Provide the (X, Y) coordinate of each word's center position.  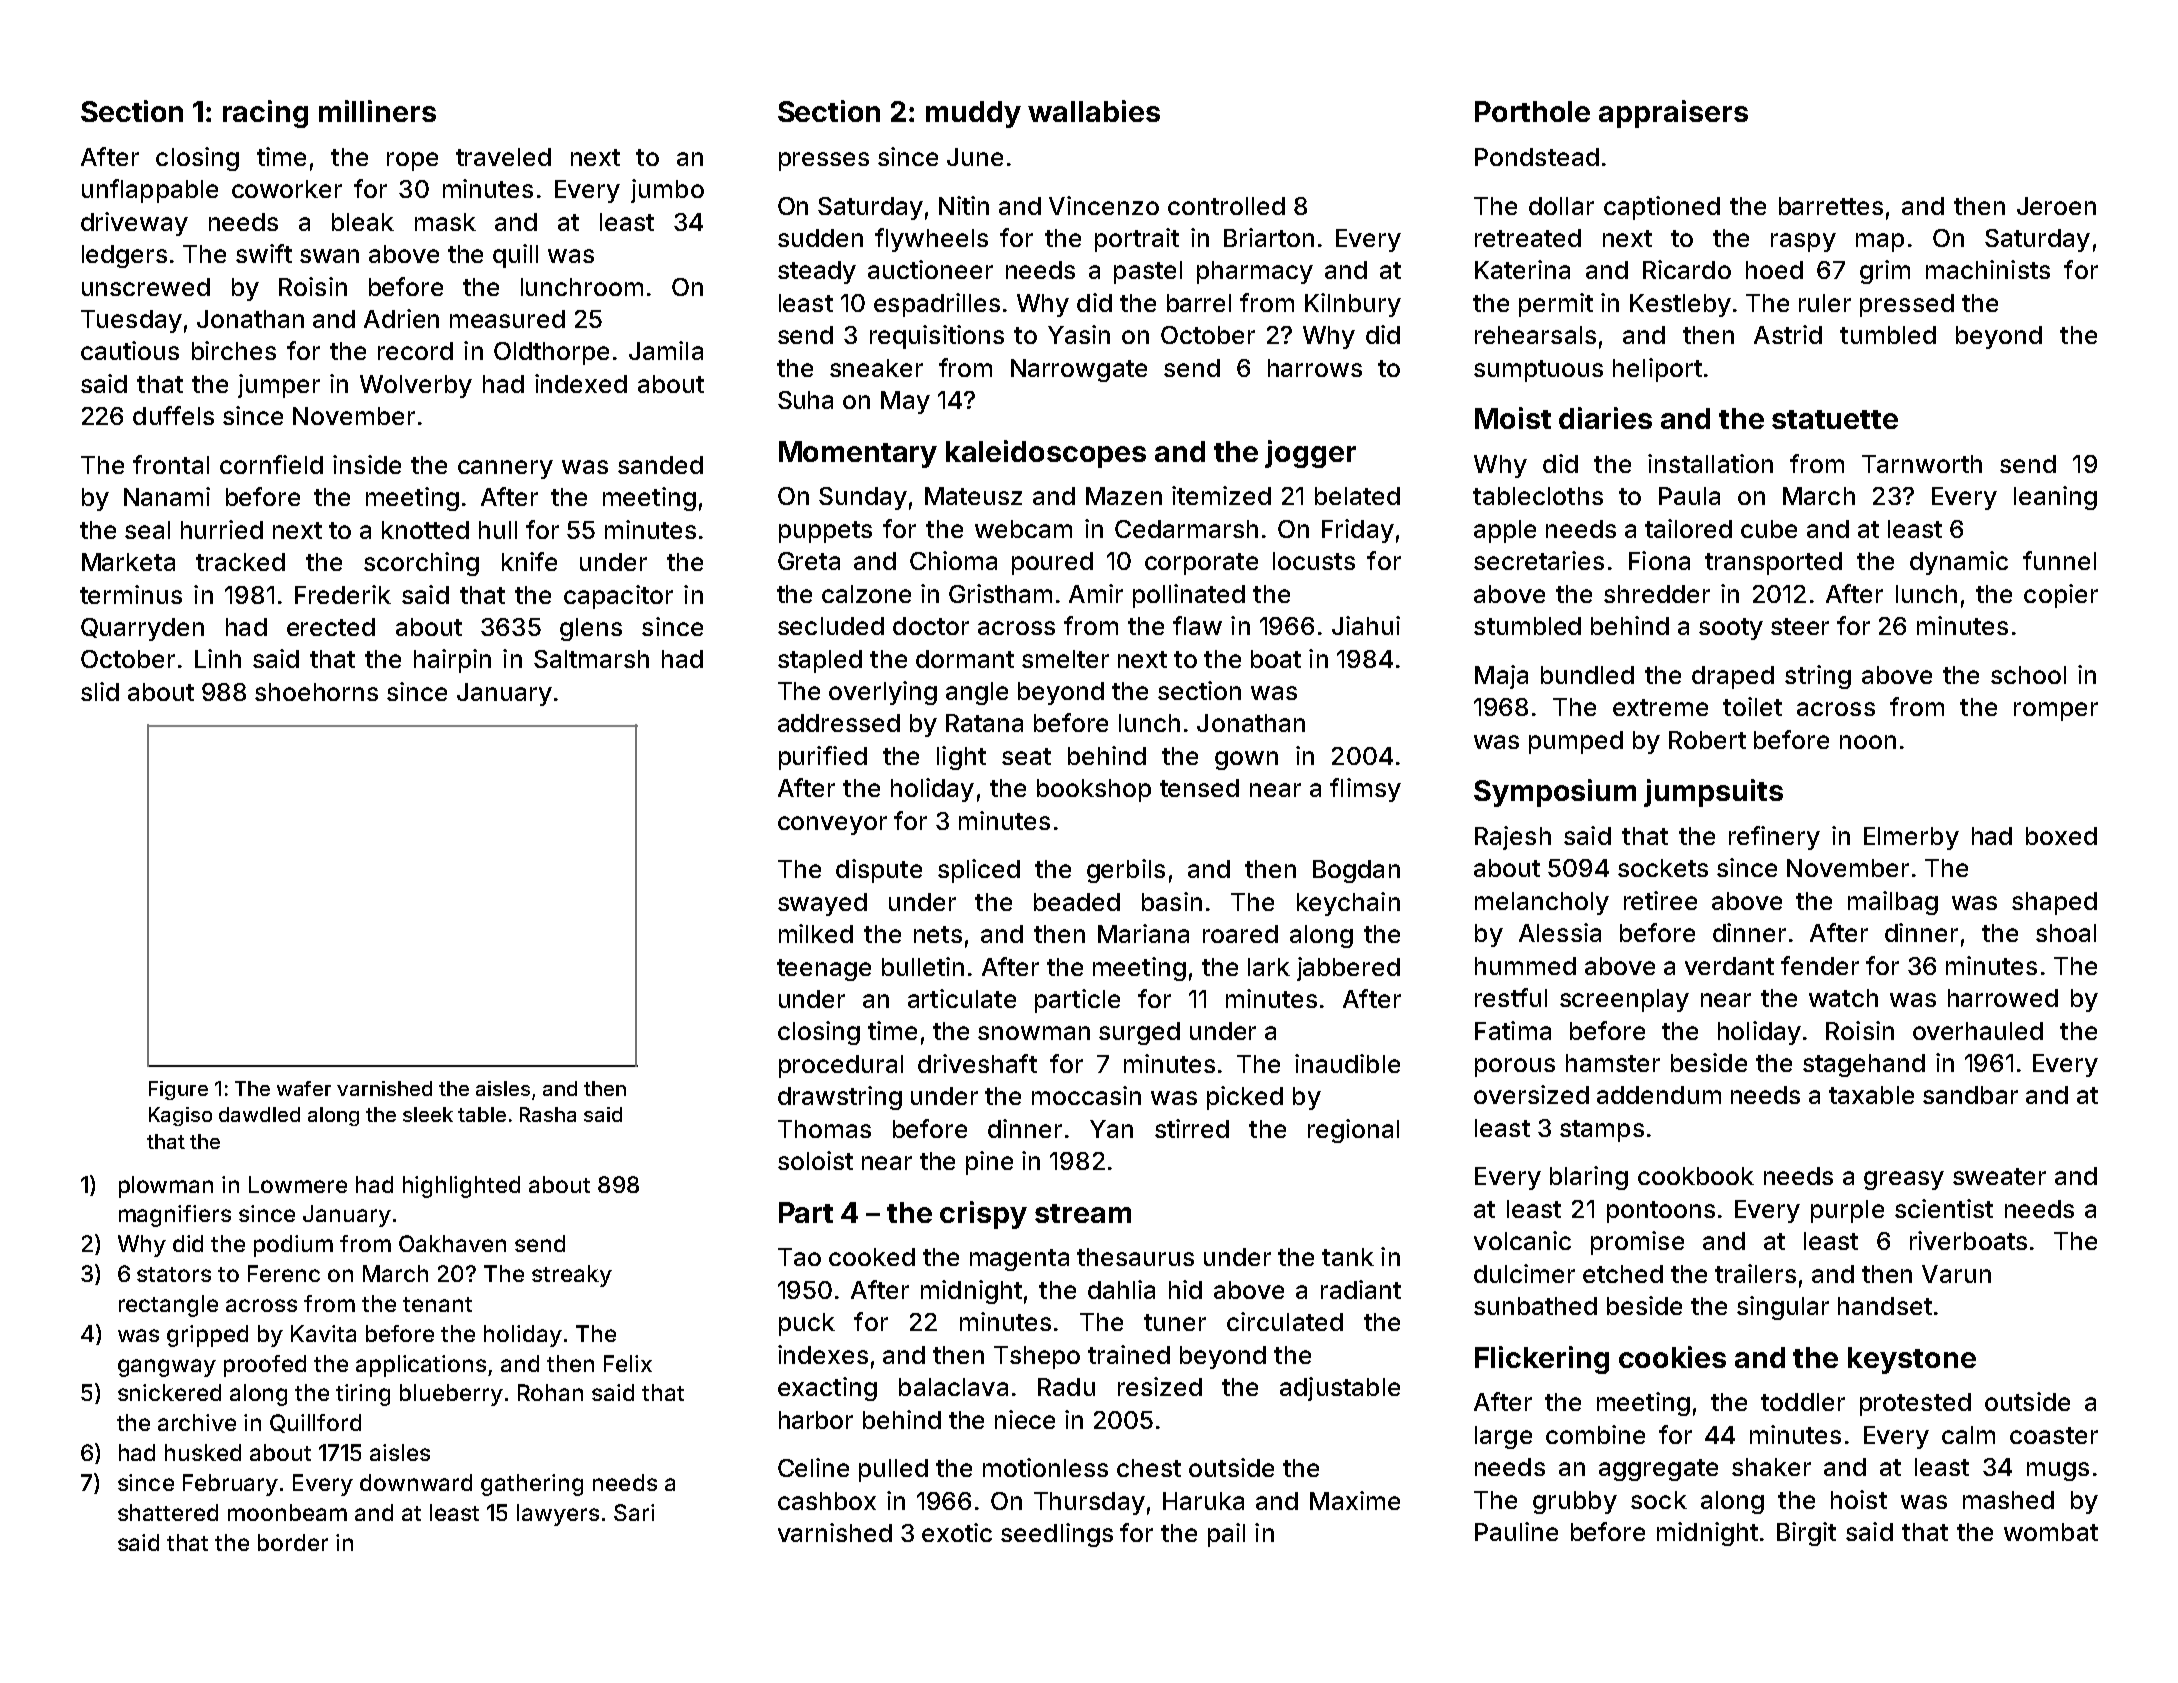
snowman (1034, 1033)
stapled (820, 661)
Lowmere (298, 1184)
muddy (973, 114)
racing (265, 114)
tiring (363, 1395)
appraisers (1673, 114)
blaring (1589, 1178)
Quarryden (142, 629)
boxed (2061, 836)
